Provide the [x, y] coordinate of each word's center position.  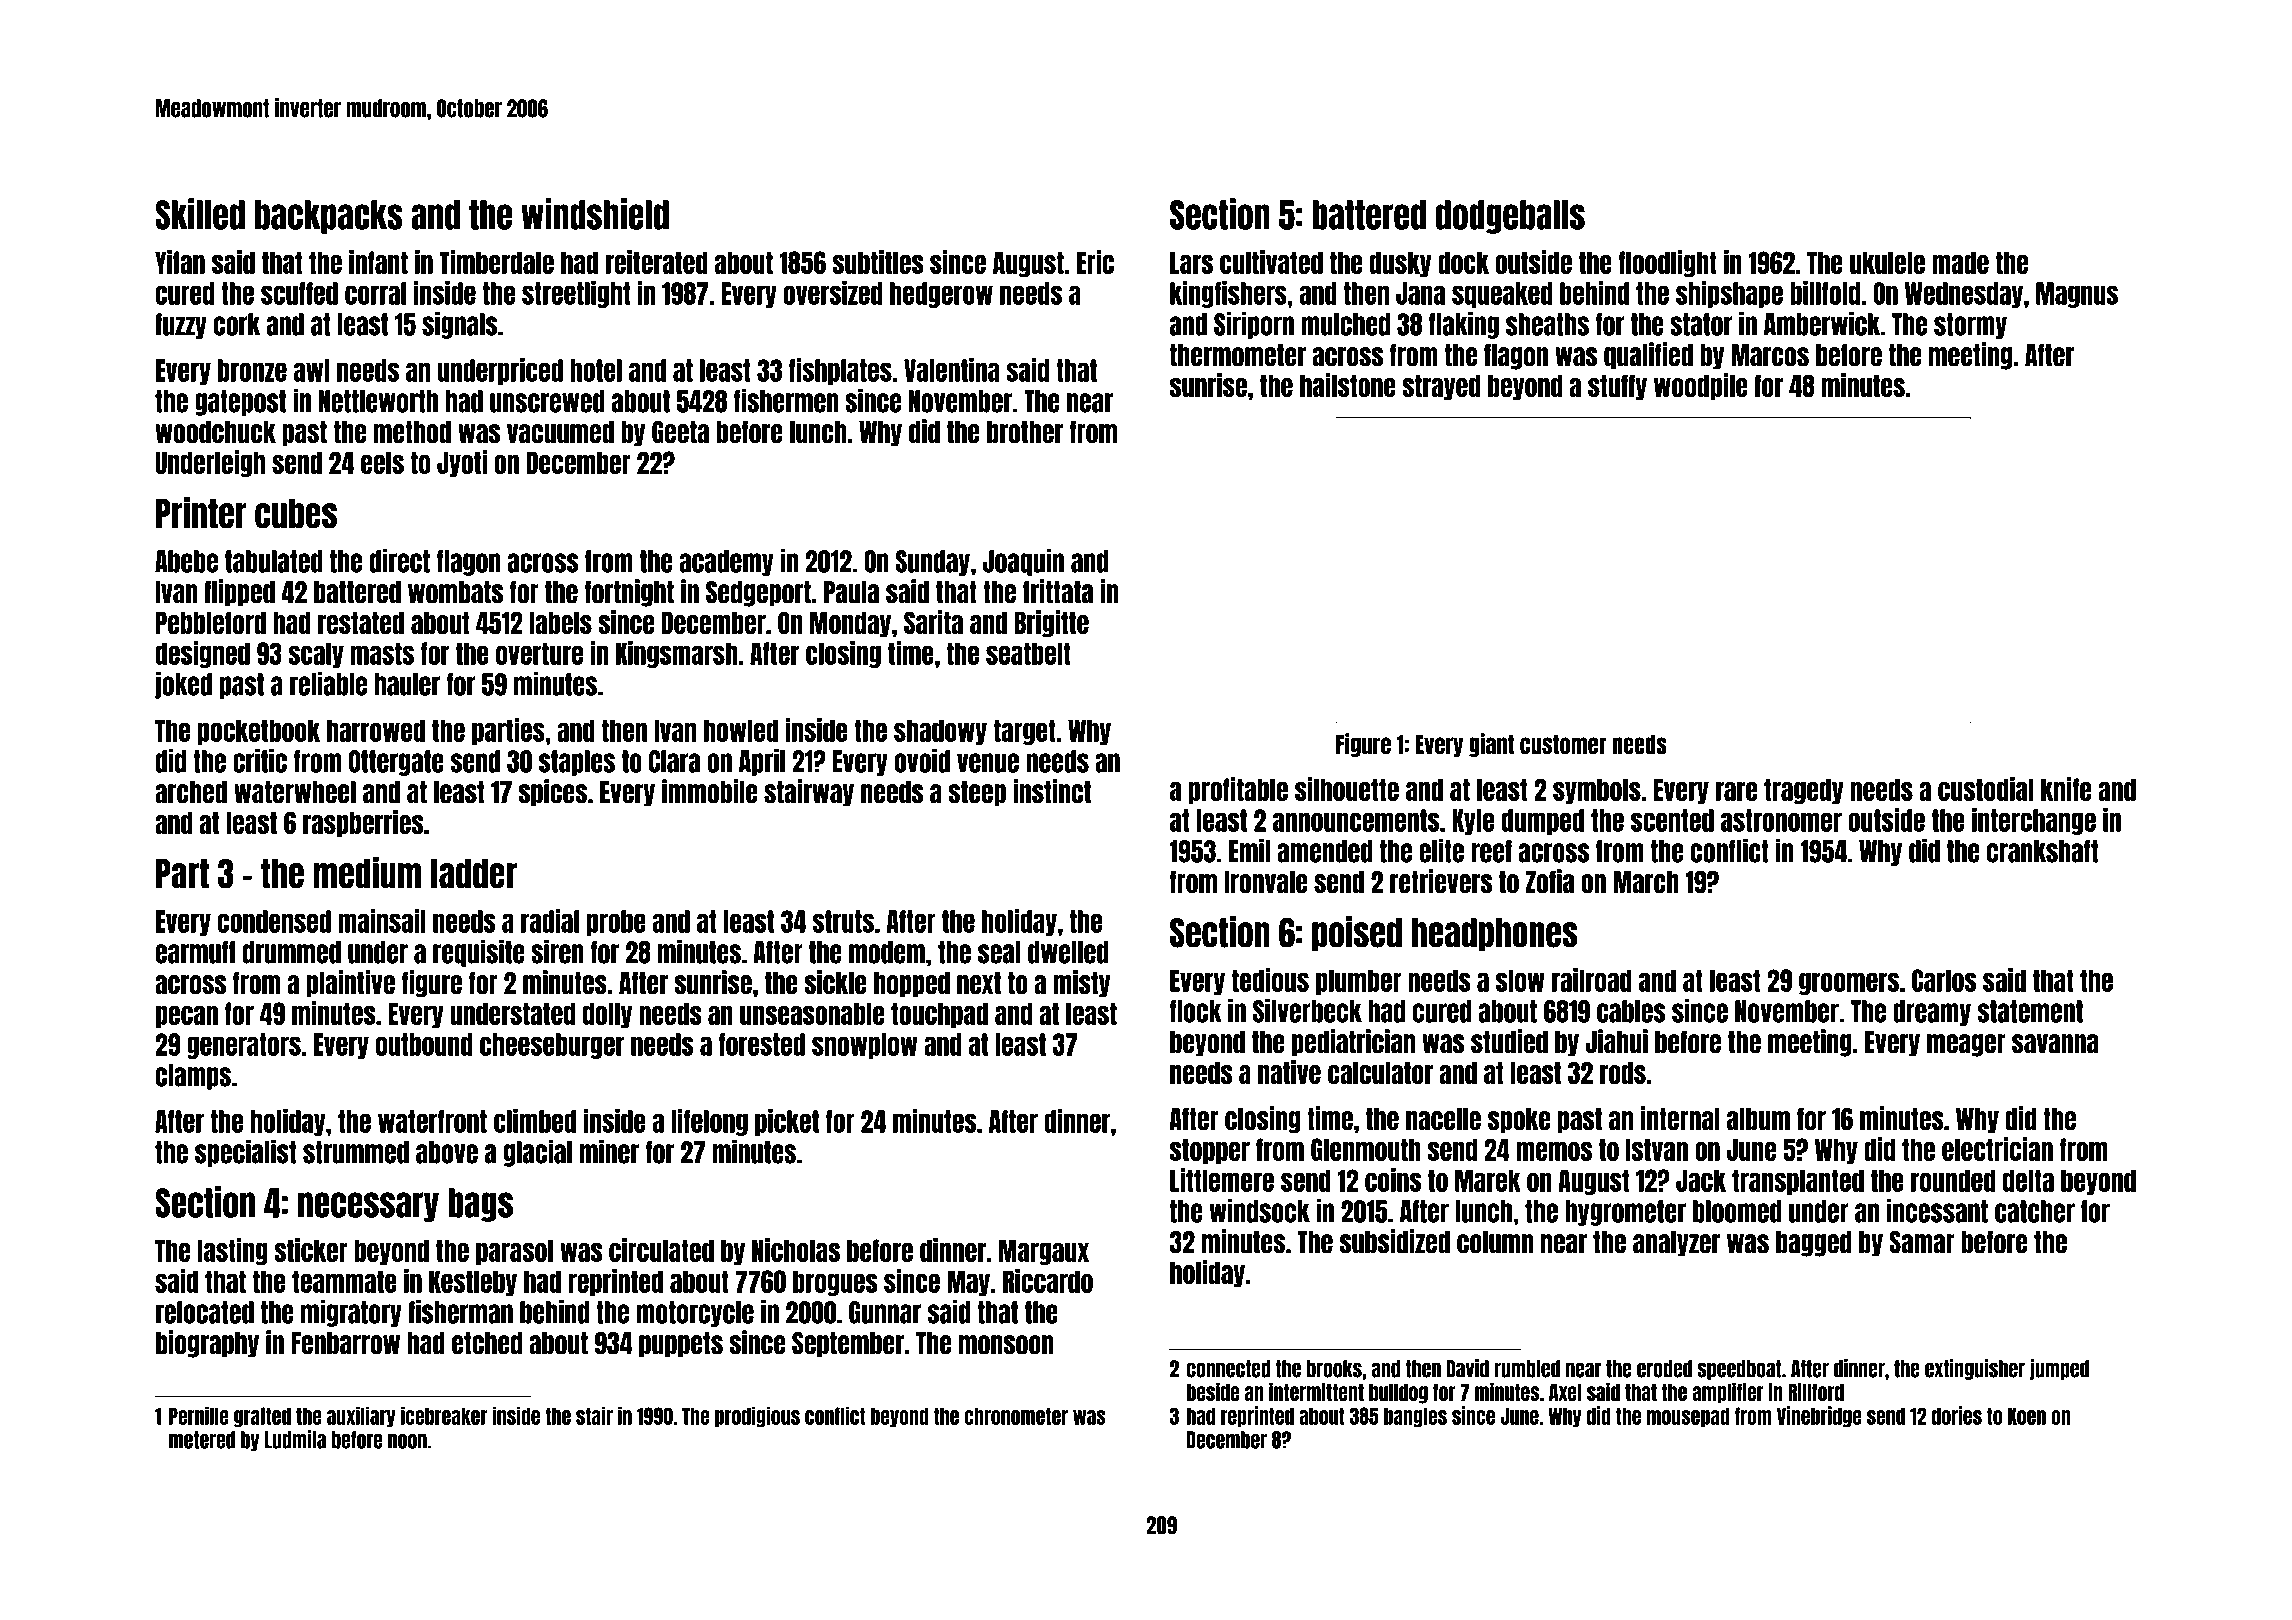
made [1960, 262]
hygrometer [1625, 1213]
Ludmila [295, 1439]
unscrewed [547, 401]
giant [1491, 745]
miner [609, 1151]
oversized [833, 293]
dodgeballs [1510, 217]
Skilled [200, 214]
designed [203, 654]
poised [1357, 934]
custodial [1986, 789]
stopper [1210, 1151]
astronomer [1781, 820]
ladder [474, 874]
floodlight [1668, 263]
